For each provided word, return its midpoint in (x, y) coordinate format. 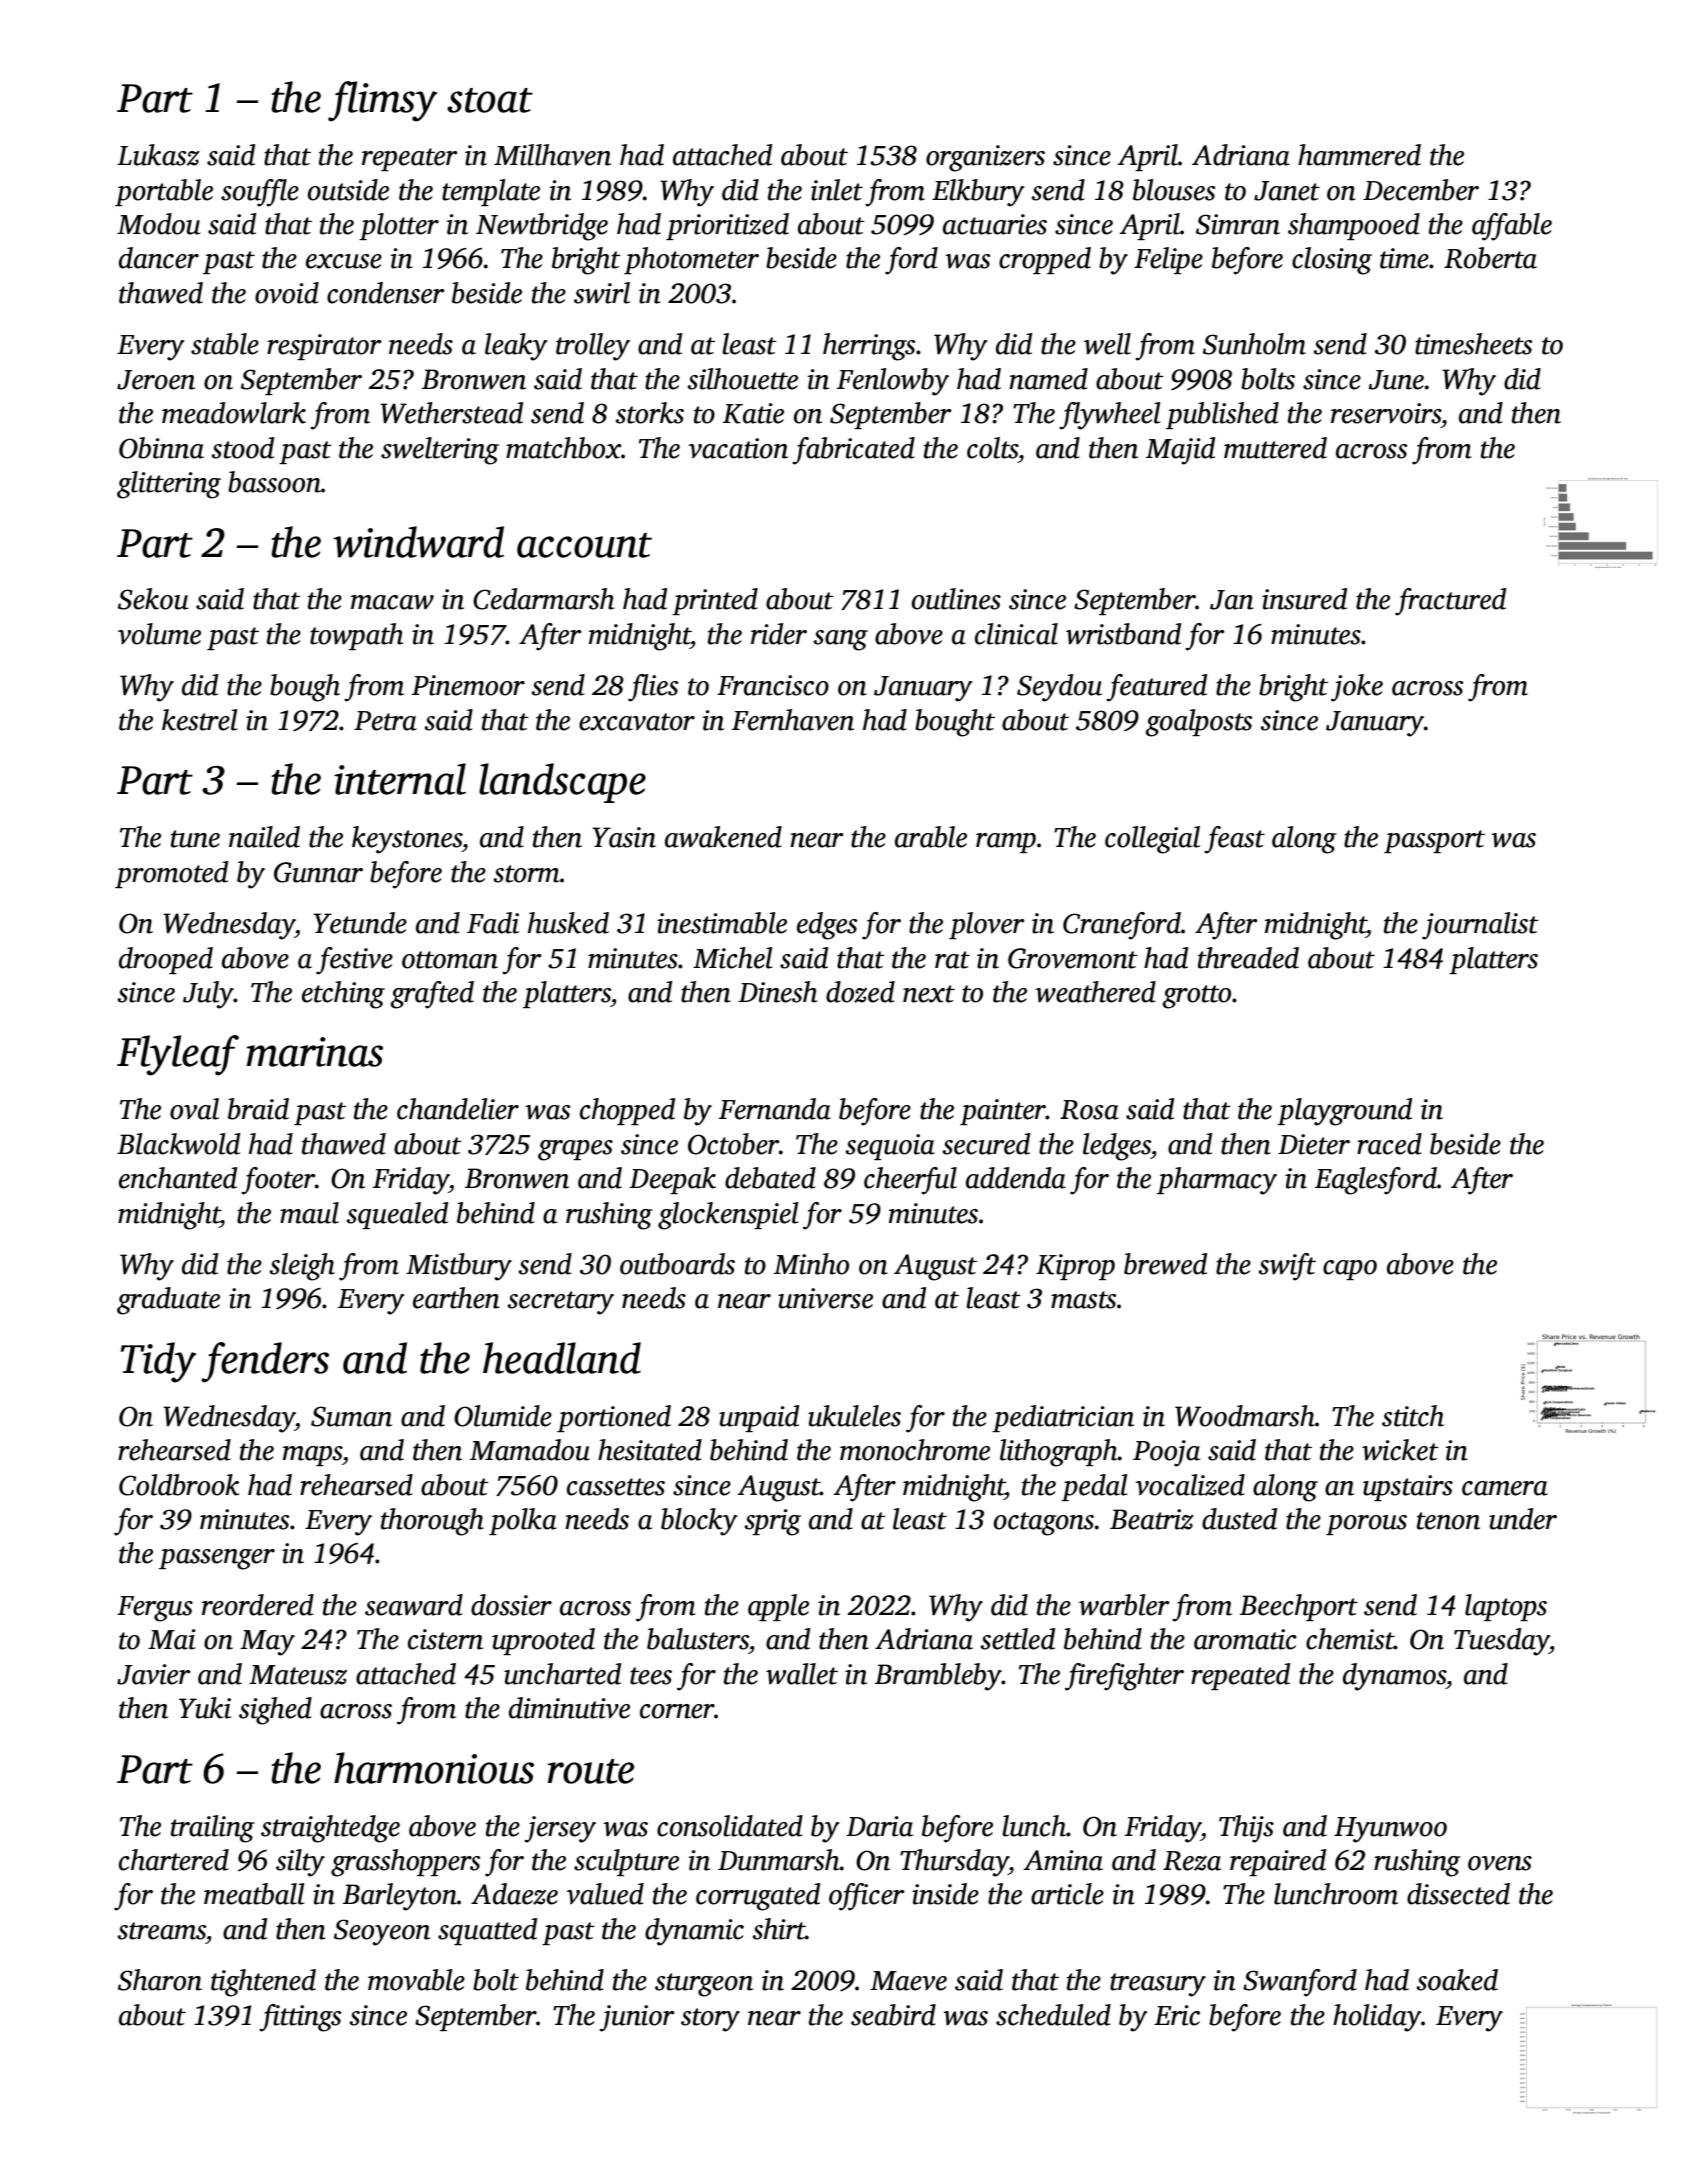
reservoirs (1386, 413)
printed (715, 601)
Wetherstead (451, 413)
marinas (315, 1052)
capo (1350, 1270)
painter (1003, 1112)
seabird (893, 2015)
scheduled (1053, 2015)
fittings (300, 2018)
